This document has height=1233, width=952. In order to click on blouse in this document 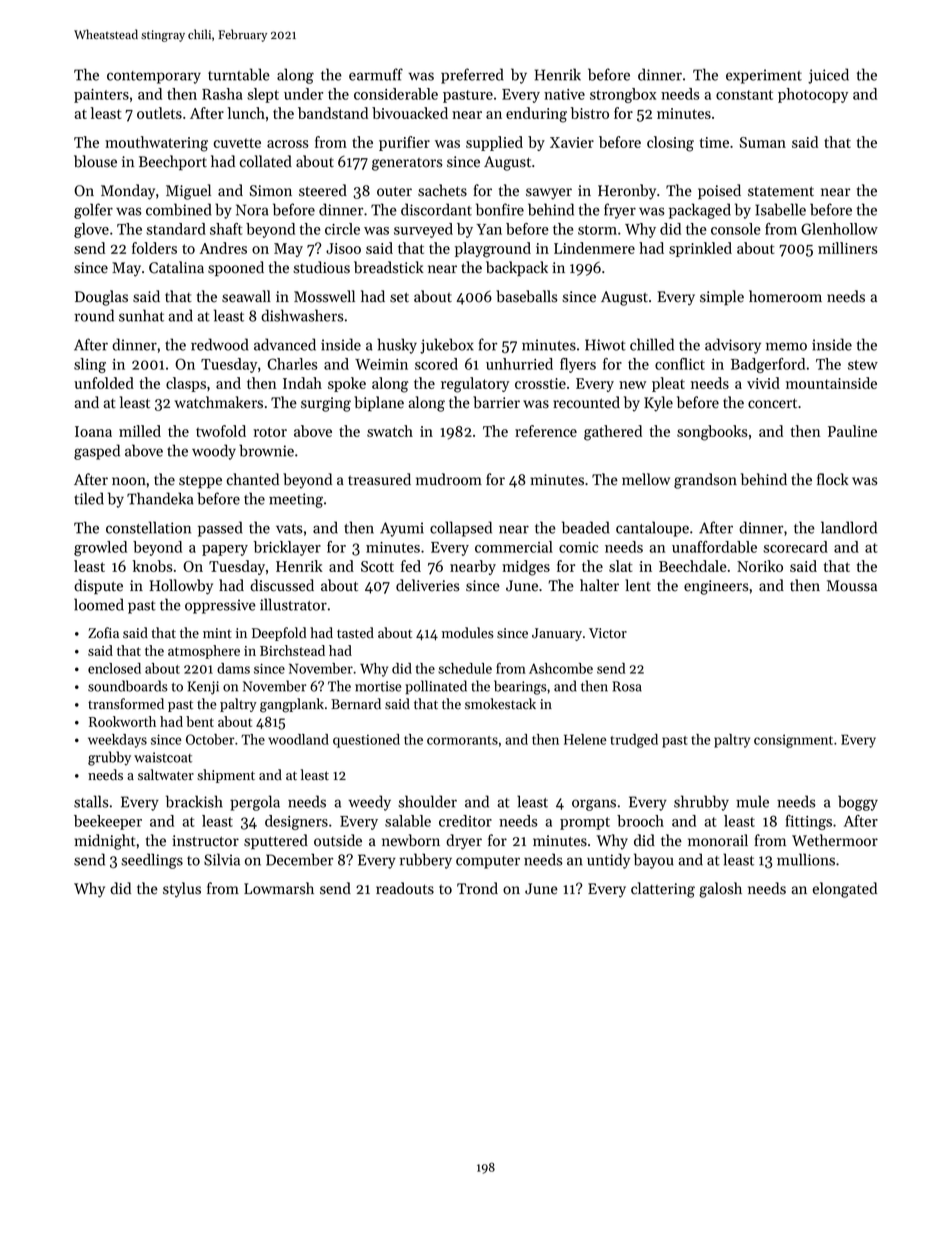, I will do `click(95, 161)`.
